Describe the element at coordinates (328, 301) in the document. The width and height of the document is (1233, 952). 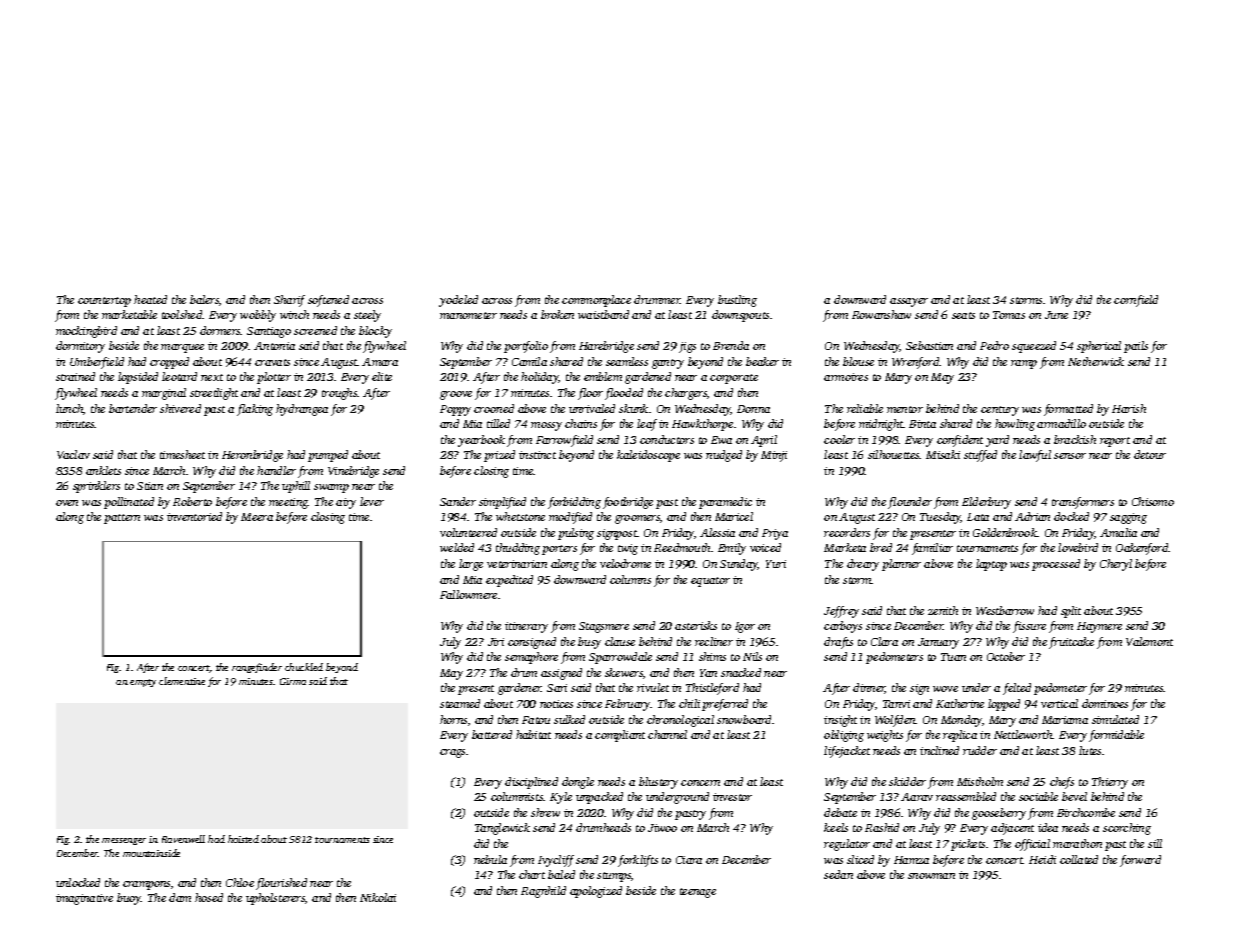
I see `softened` at that location.
